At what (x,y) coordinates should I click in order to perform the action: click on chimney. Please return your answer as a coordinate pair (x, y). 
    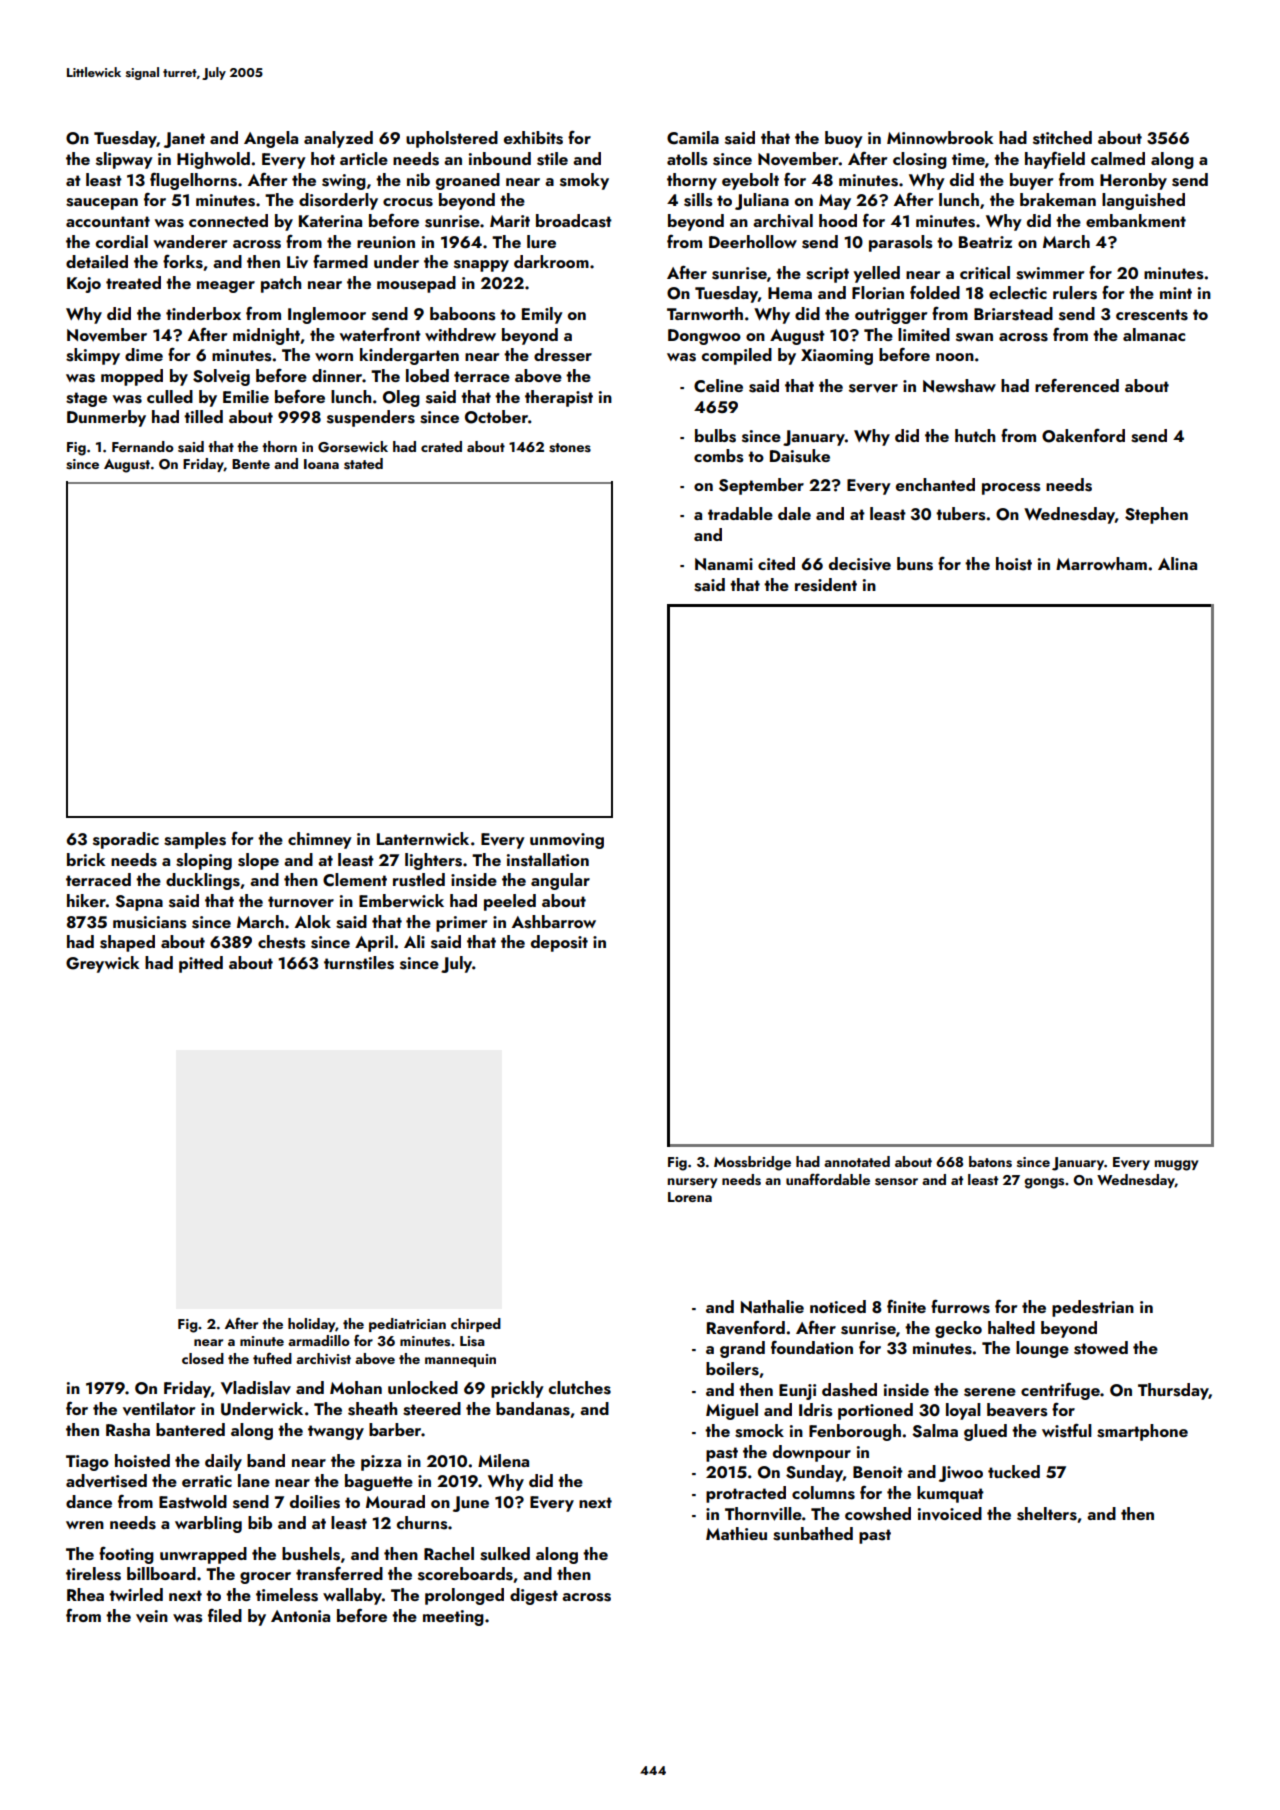
    Looking at the image, I should click on (320, 840).
